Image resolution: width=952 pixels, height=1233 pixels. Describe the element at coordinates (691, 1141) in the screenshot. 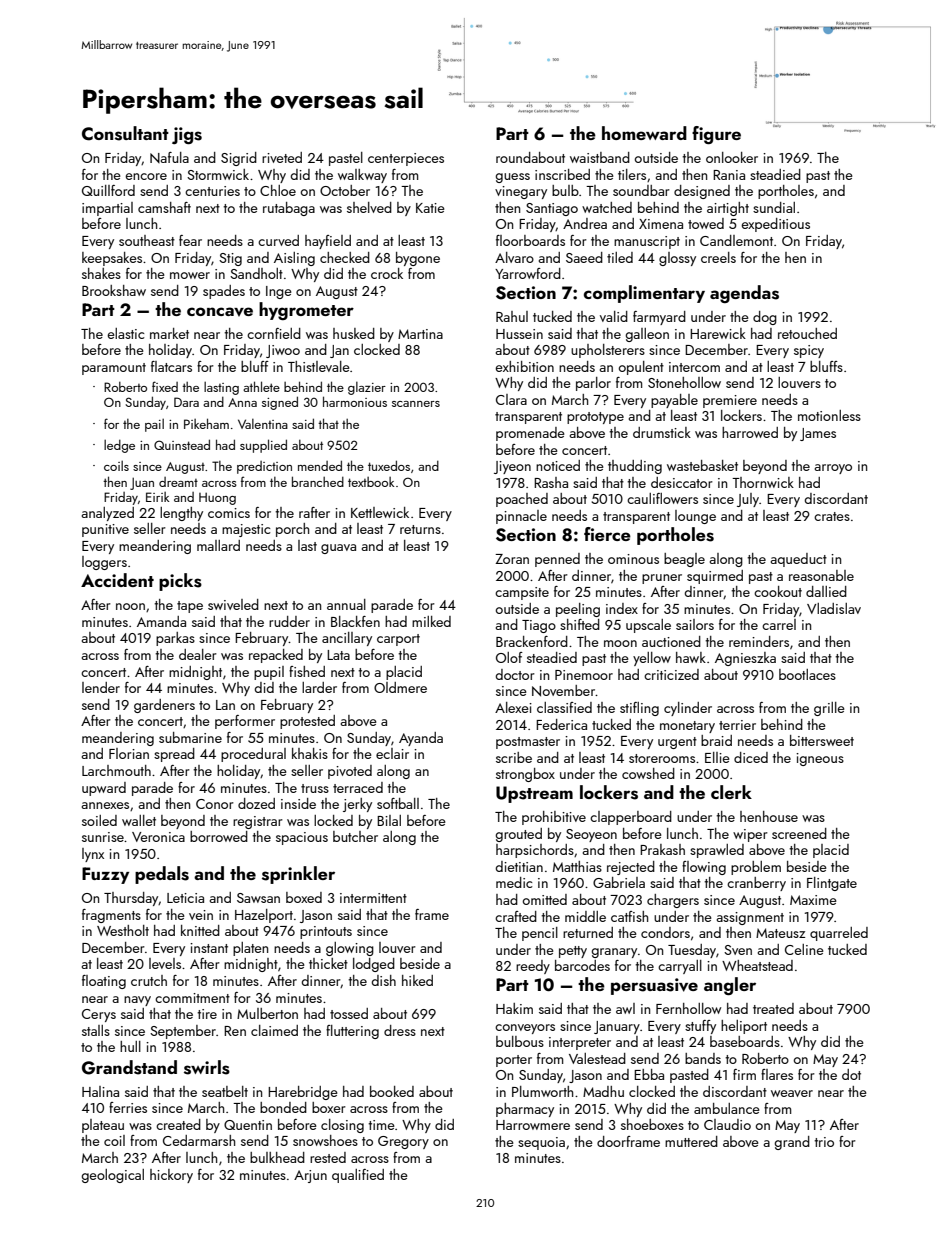

I see `muttered` at that location.
